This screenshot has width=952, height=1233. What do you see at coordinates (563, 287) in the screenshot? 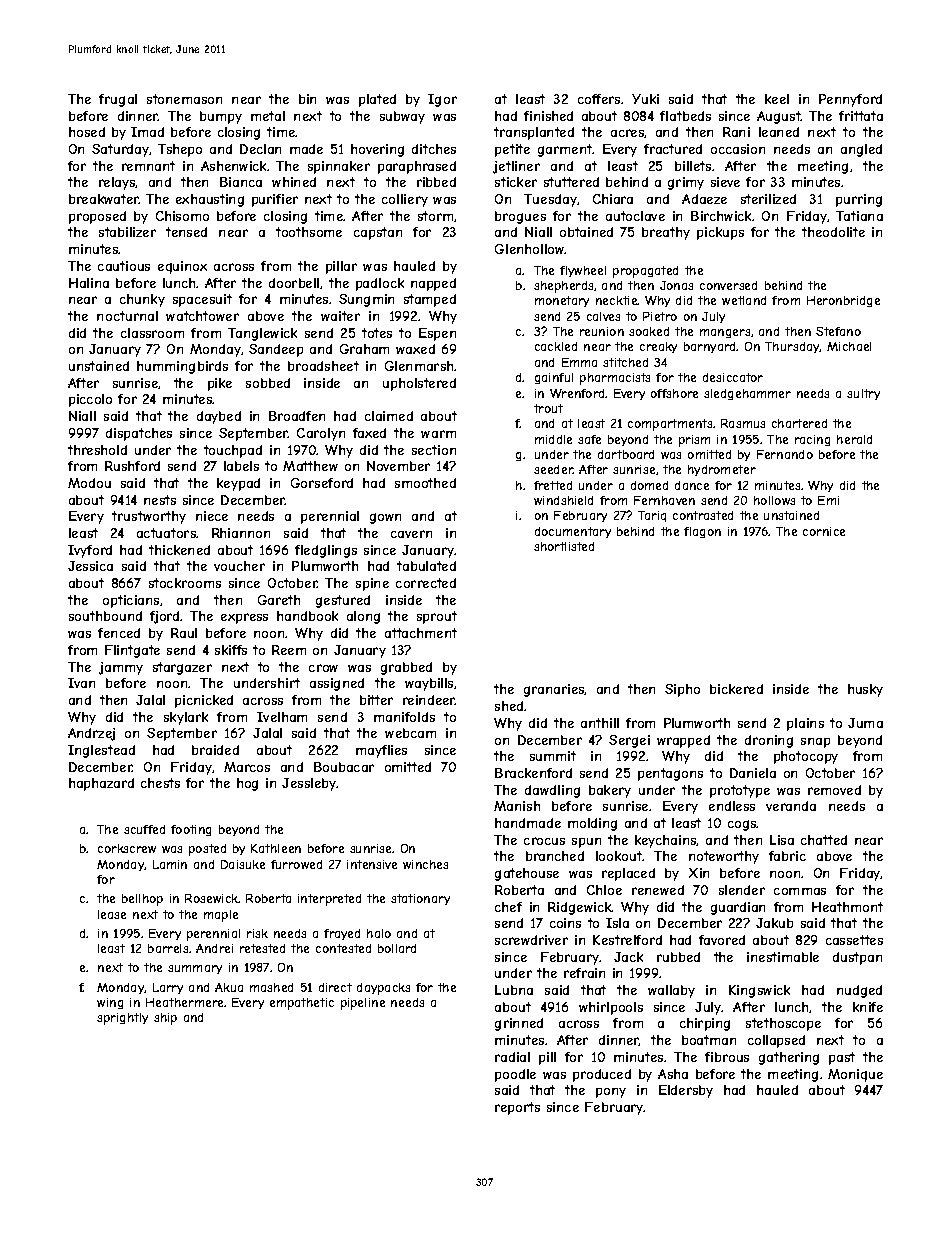
I see `shepherds` at bounding box center [563, 287].
